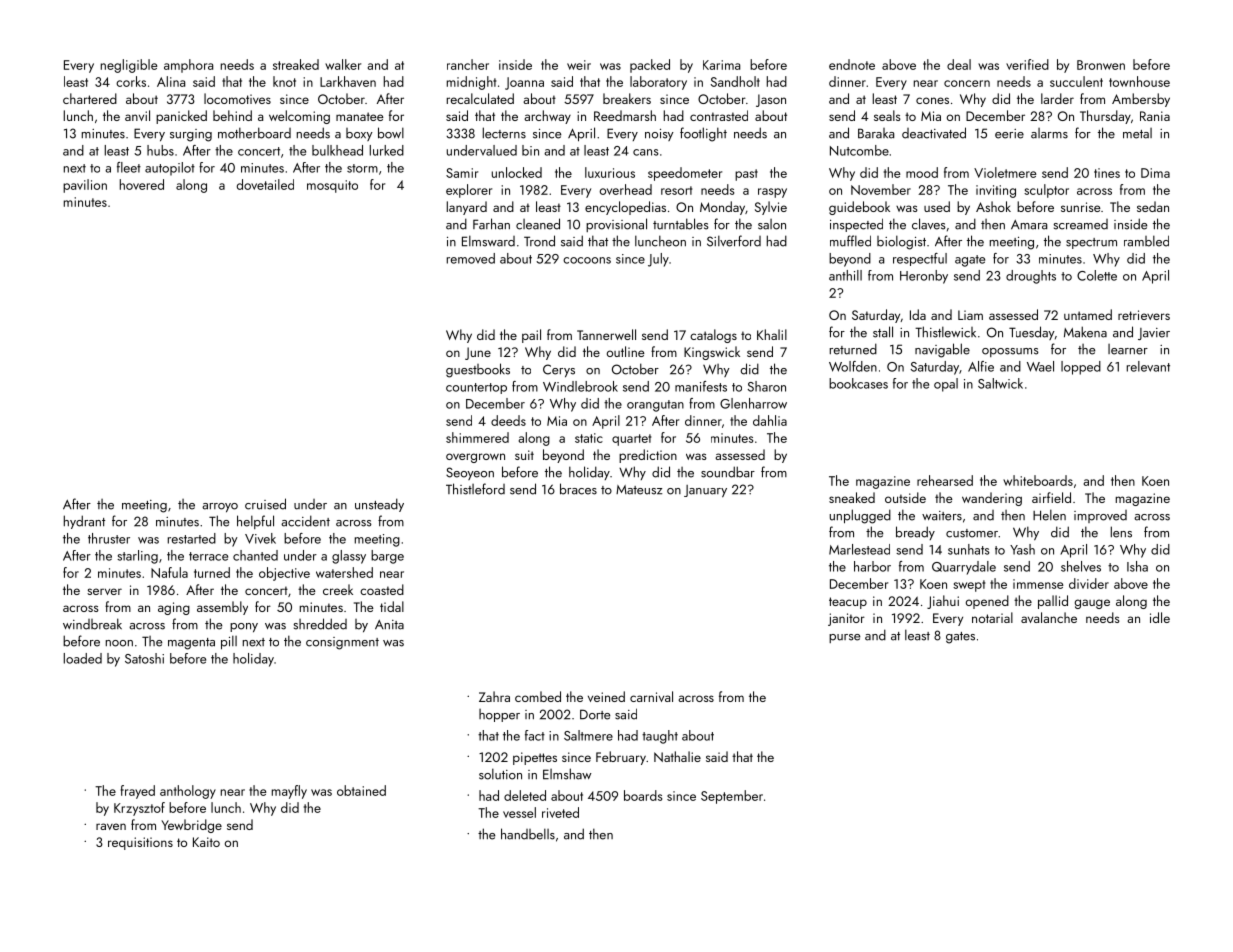 Image resolution: width=1233 pixels, height=952 pixels. Describe the element at coordinates (229, 642) in the screenshot. I see `pill` at that location.
